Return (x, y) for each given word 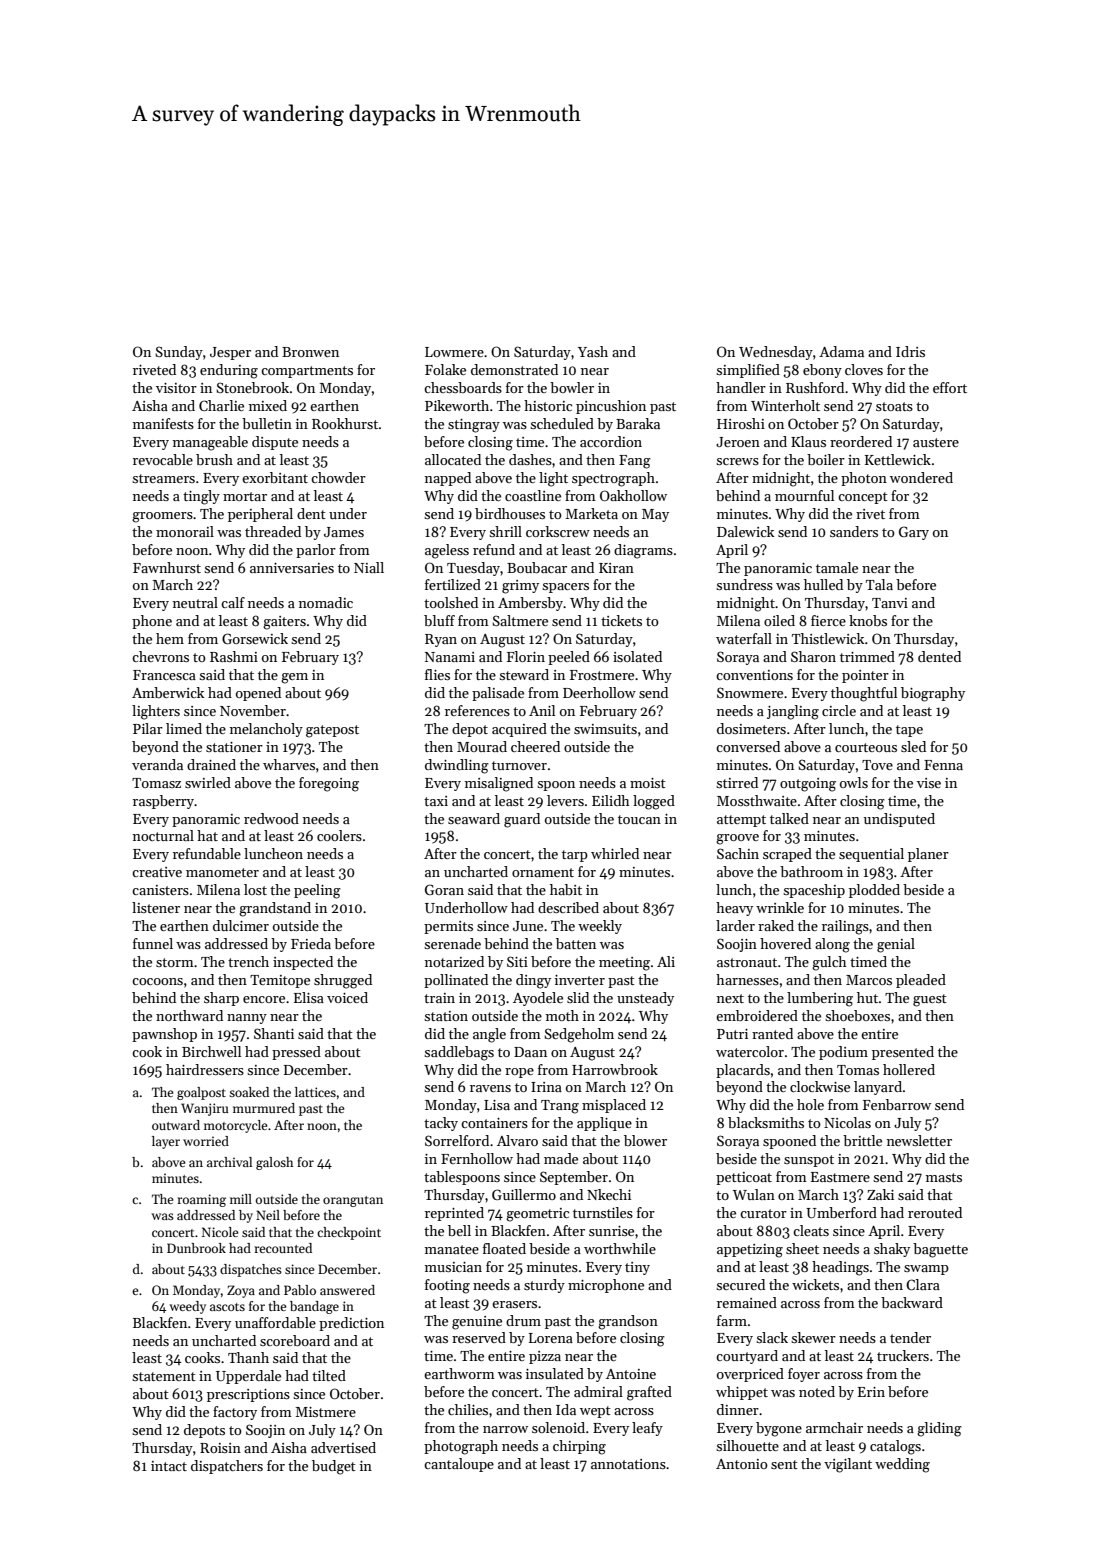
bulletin (267, 423)
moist (648, 783)
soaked (249, 1092)
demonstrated (514, 369)
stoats (894, 406)
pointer (865, 676)
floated (504, 1248)
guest (930, 1000)
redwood (271, 818)
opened (258, 694)
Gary (914, 533)
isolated (637, 656)
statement (164, 1376)
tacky (441, 1124)
